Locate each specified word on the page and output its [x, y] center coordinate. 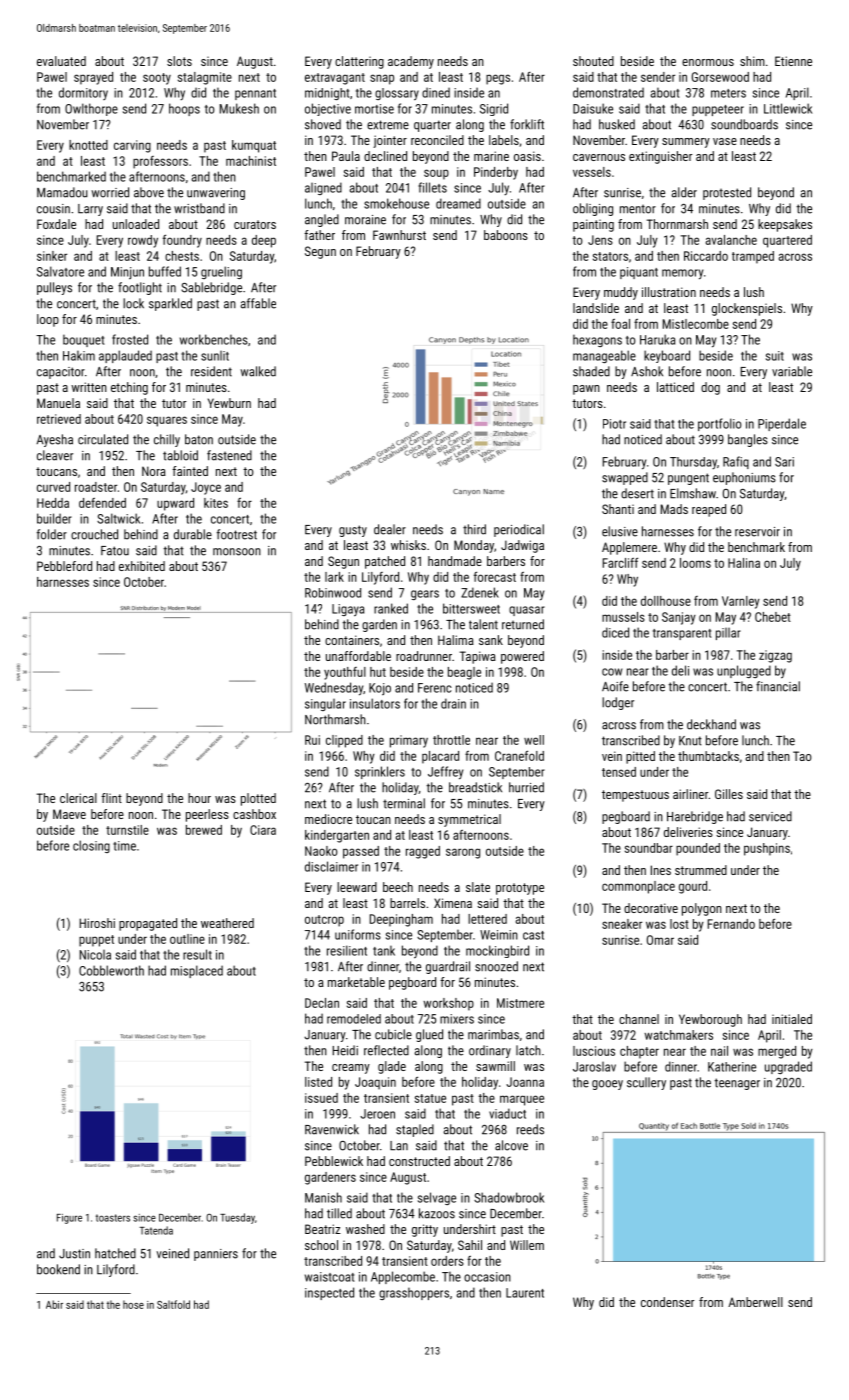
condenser [667, 1302]
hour [199, 798]
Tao [802, 756]
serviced [770, 816]
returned [523, 624]
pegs [498, 79]
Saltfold [173, 1304]
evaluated [61, 61]
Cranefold [519, 755]
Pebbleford [64, 566]
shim [752, 61]
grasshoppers [414, 1293]
